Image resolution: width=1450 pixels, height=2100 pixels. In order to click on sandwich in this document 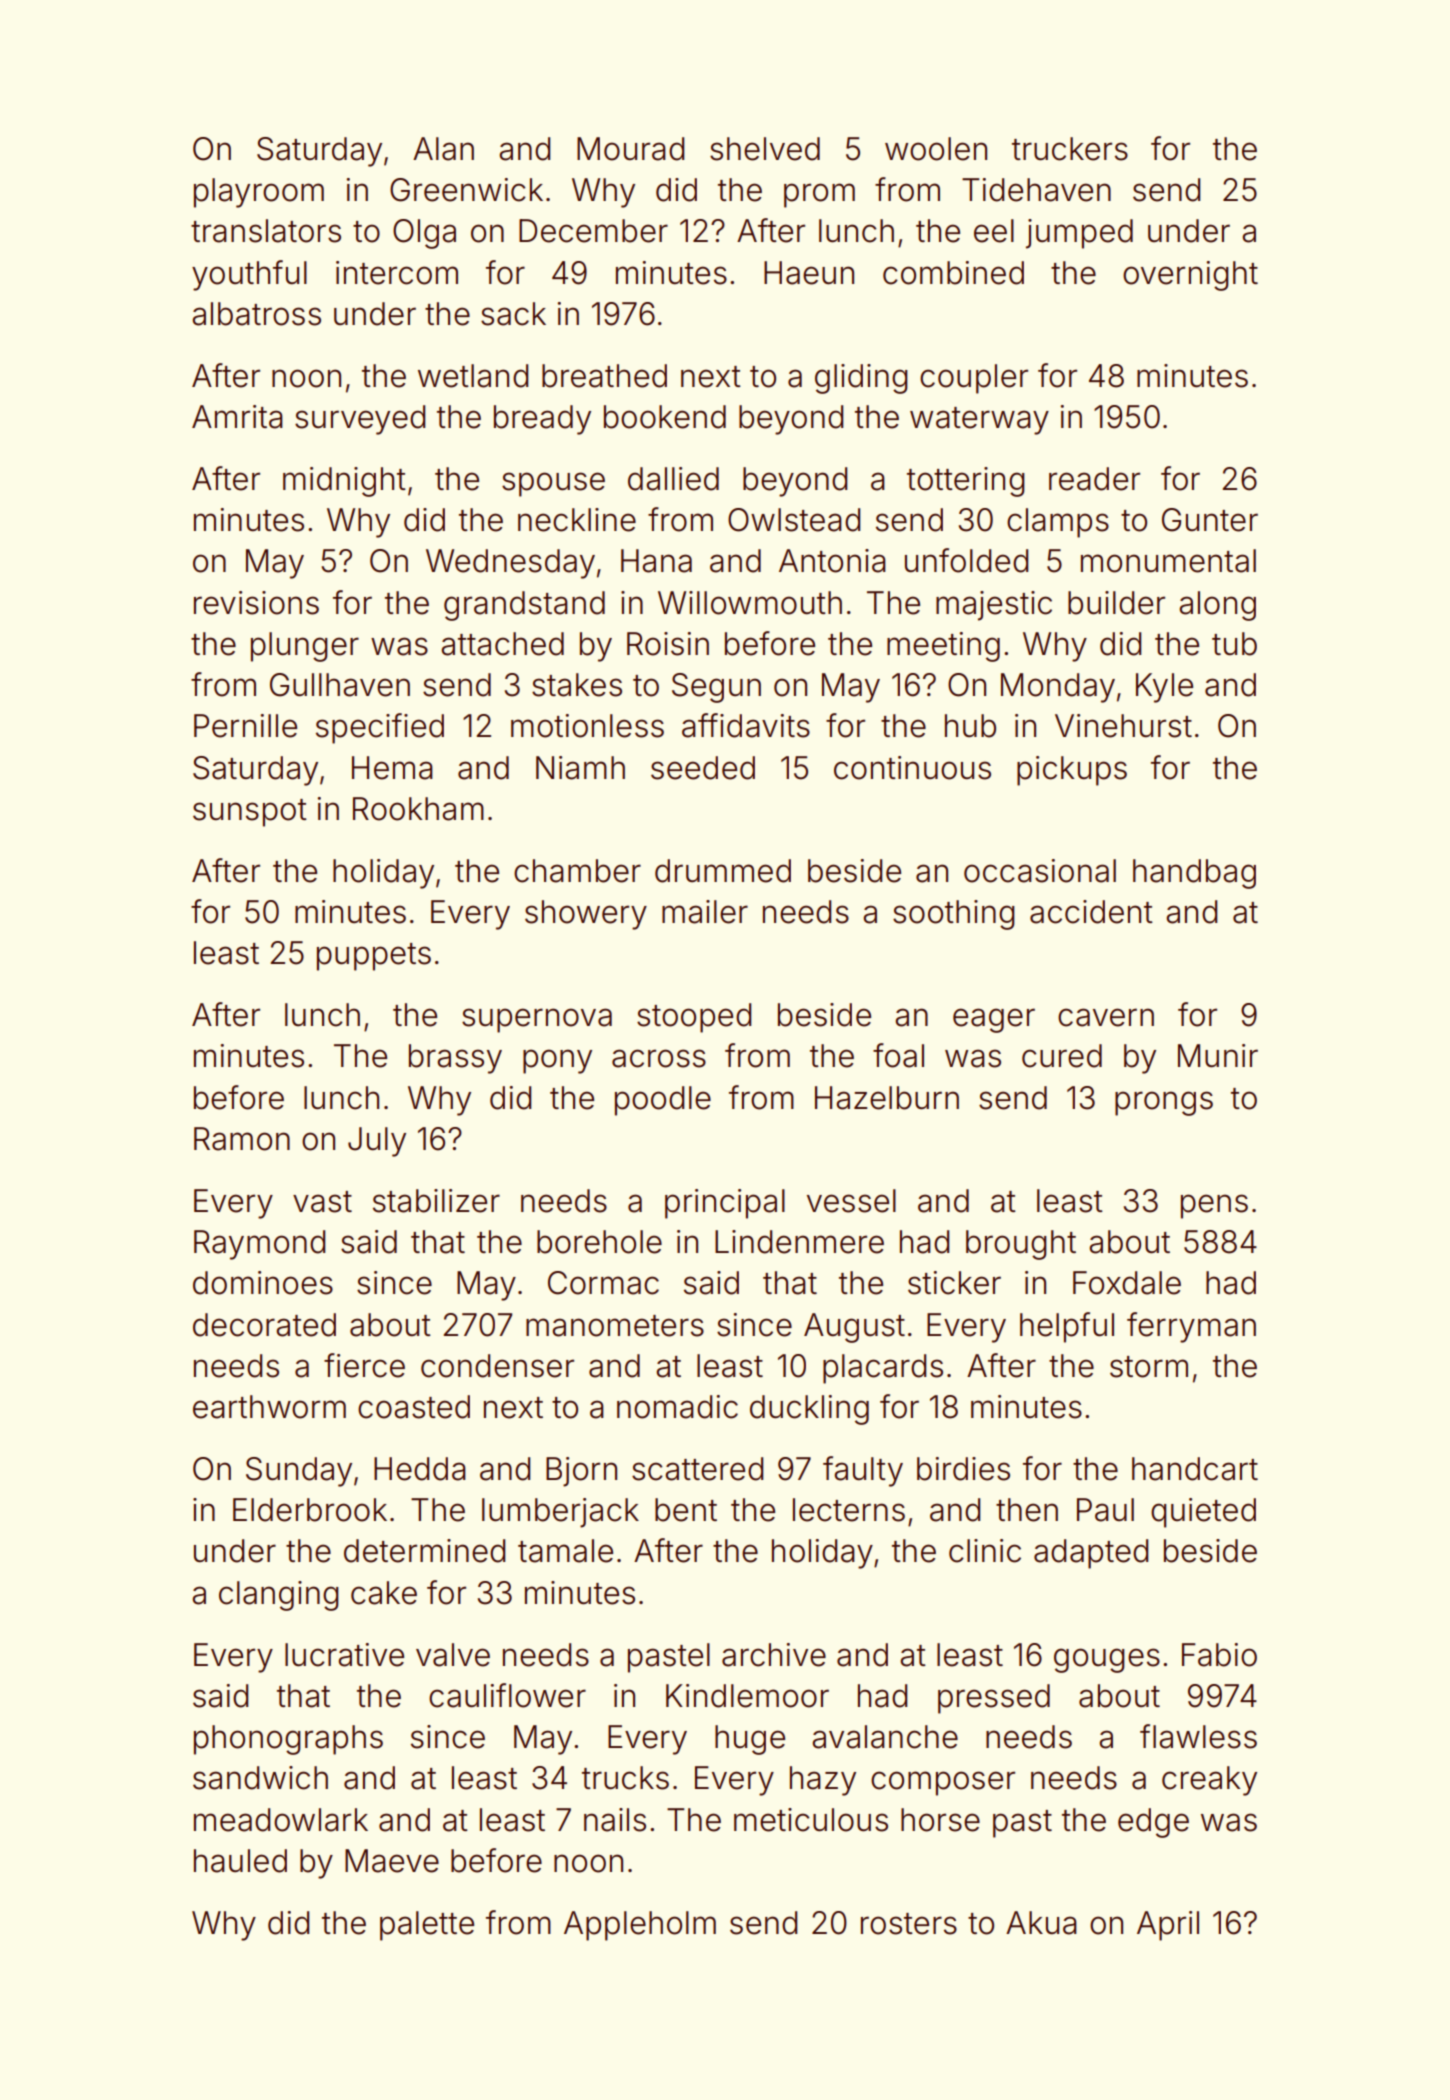, I will do `click(260, 1778)`.
